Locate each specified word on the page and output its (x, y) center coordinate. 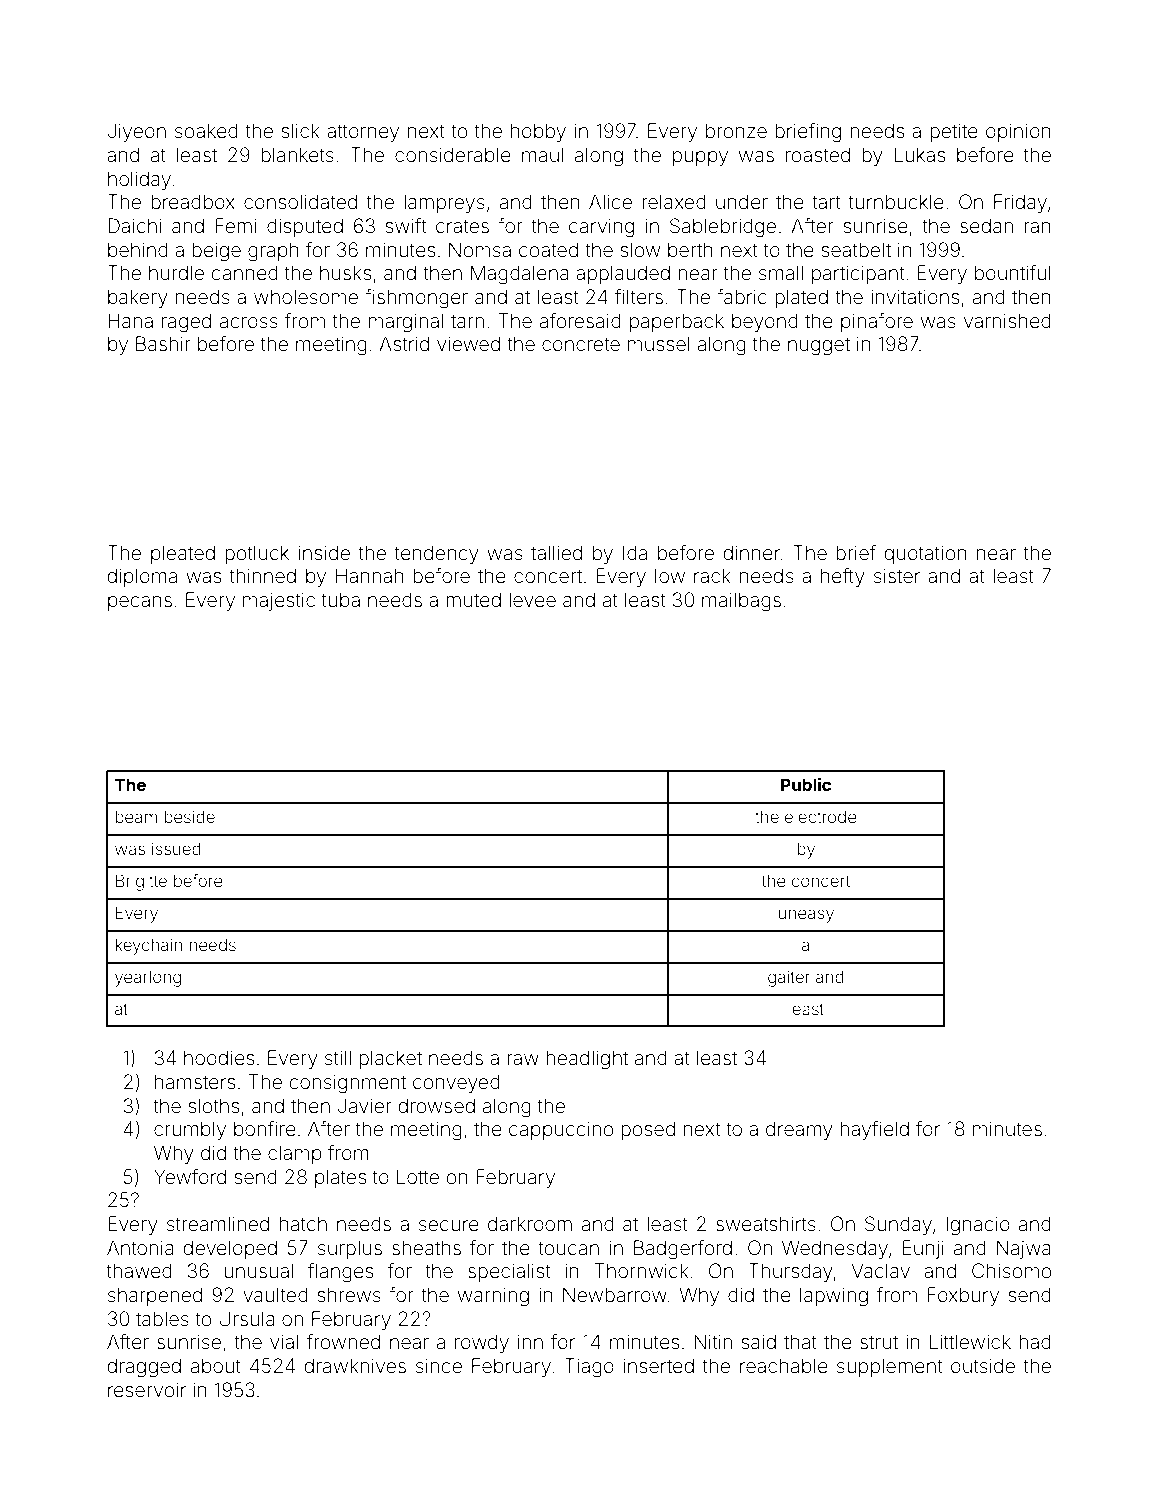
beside (190, 816)
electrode (821, 816)
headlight (587, 1060)
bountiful (1013, 272)
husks (345, 272)
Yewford (190, 1176)
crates (462, 226)
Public (806, 784)
